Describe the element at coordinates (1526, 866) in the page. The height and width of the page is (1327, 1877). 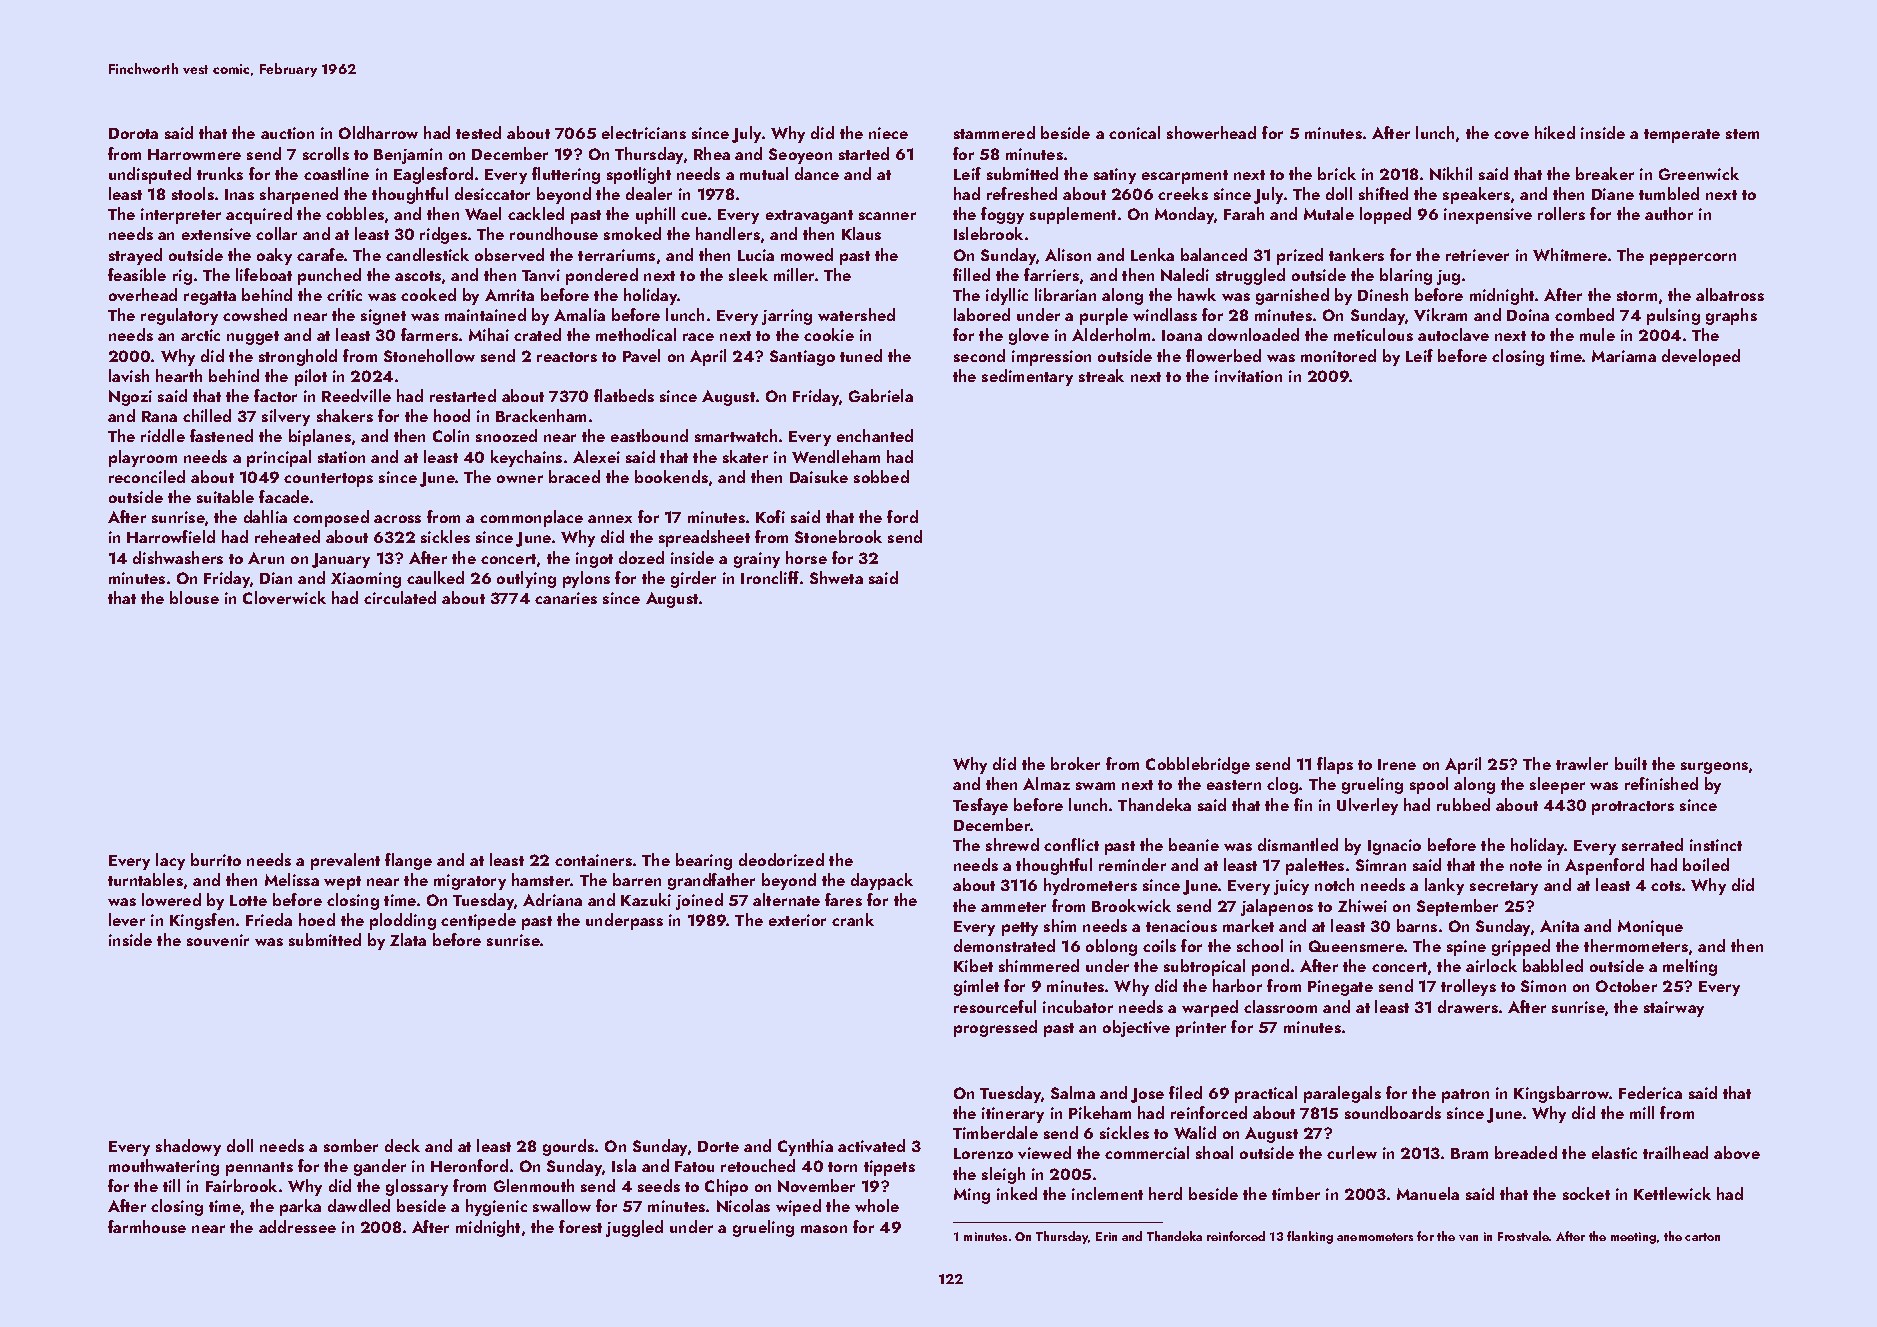
I see `note` at that location.
